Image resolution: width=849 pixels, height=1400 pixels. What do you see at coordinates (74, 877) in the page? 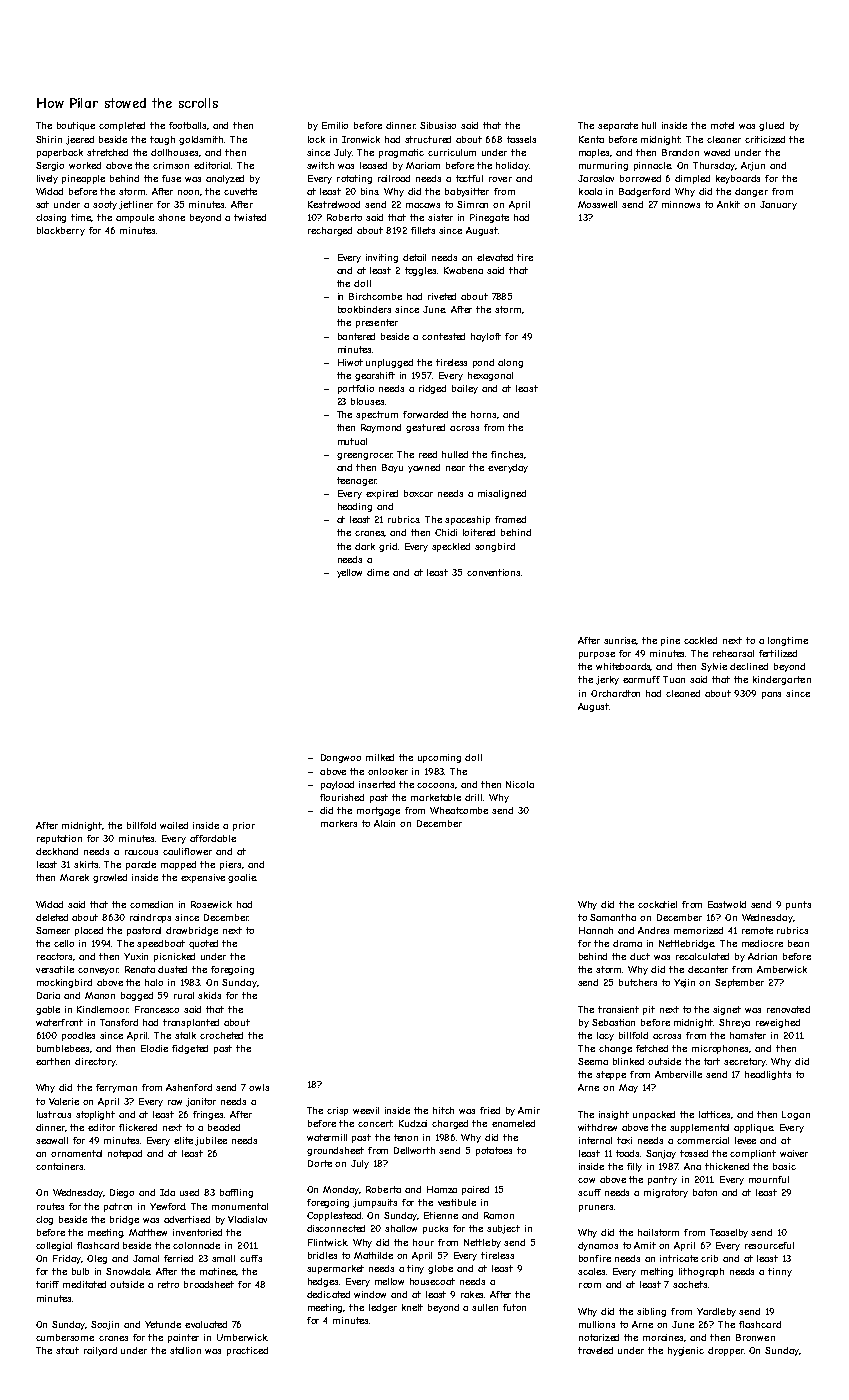
I see `Marek` at bounding box center [74, 877].
